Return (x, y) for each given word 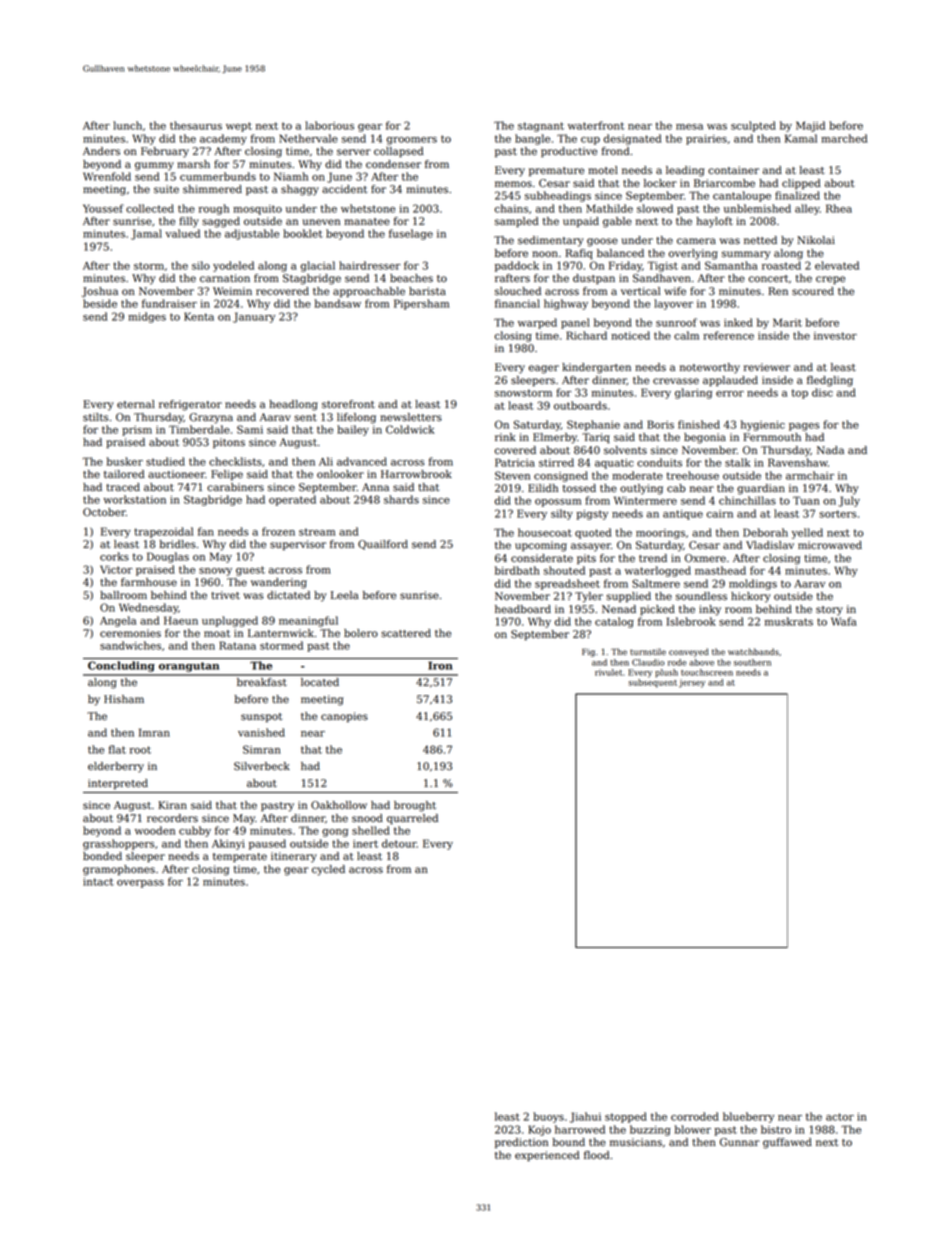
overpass (140, 884)
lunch (127, 125)
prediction (521, 1143)
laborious (329, 125)
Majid (810, 126)
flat (117, 749)
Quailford (383, 545)
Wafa (844, 621)
